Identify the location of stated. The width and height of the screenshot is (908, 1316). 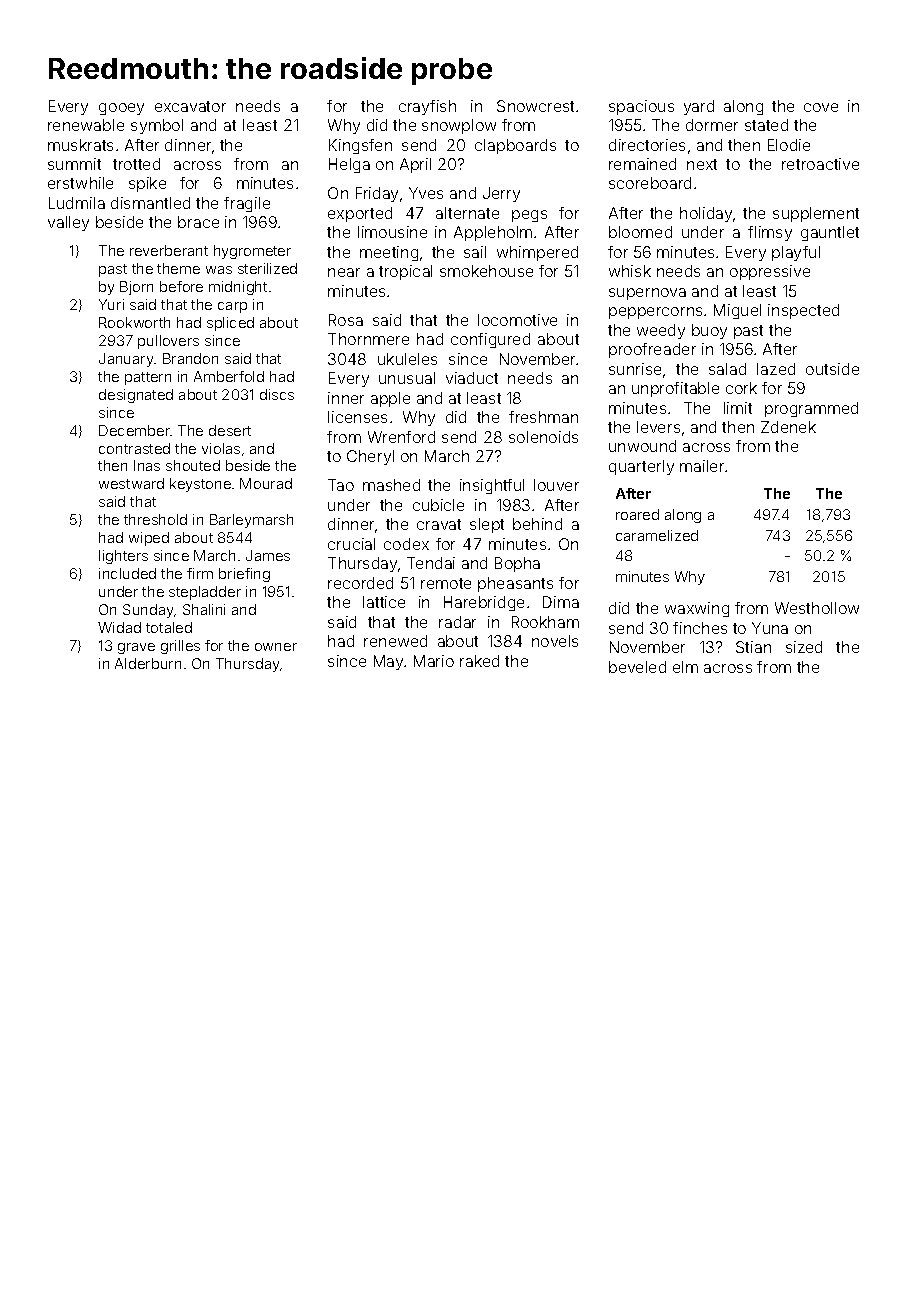
(766, 125).
